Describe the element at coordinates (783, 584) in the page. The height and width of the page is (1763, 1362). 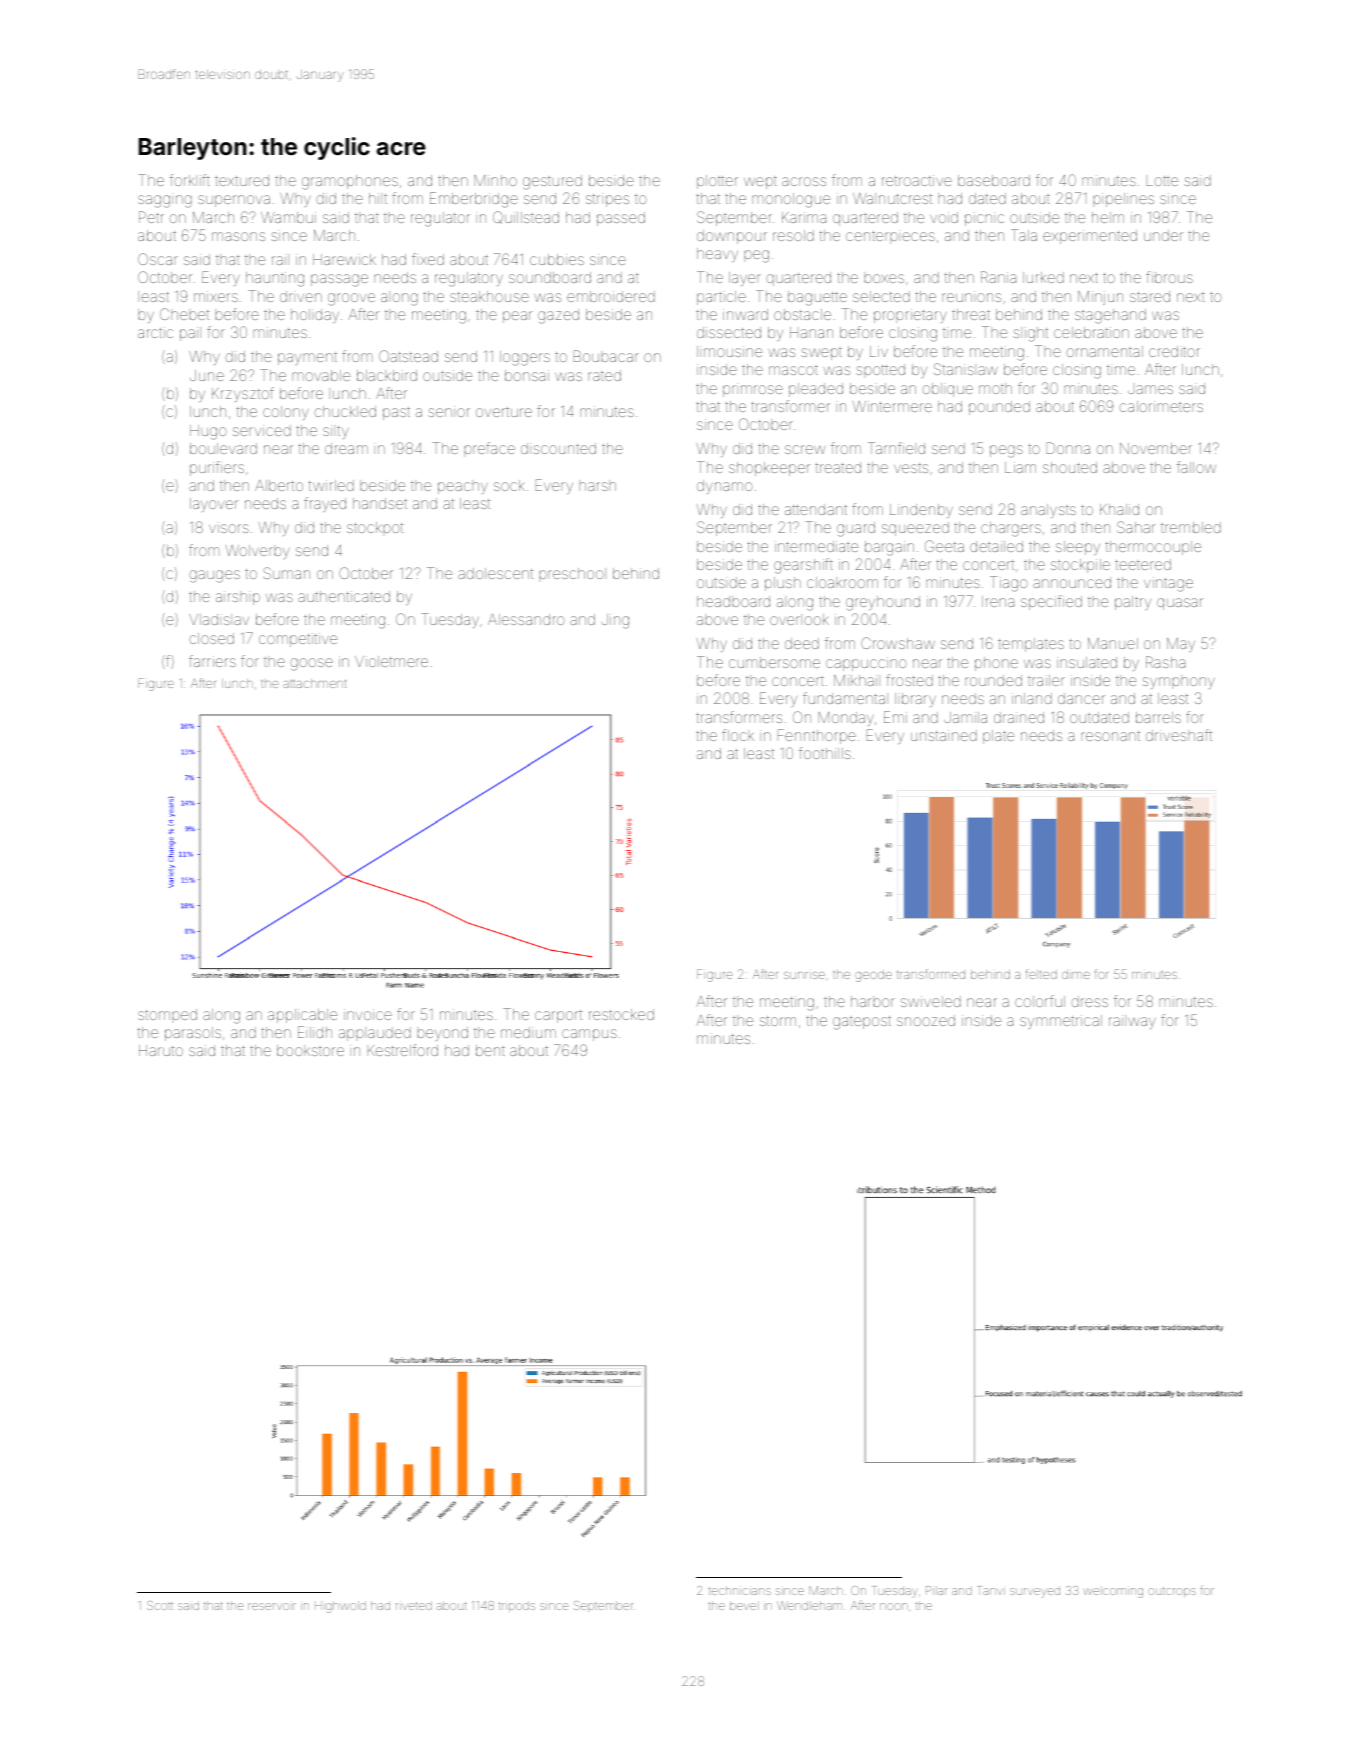
I see `plush` at that location.
